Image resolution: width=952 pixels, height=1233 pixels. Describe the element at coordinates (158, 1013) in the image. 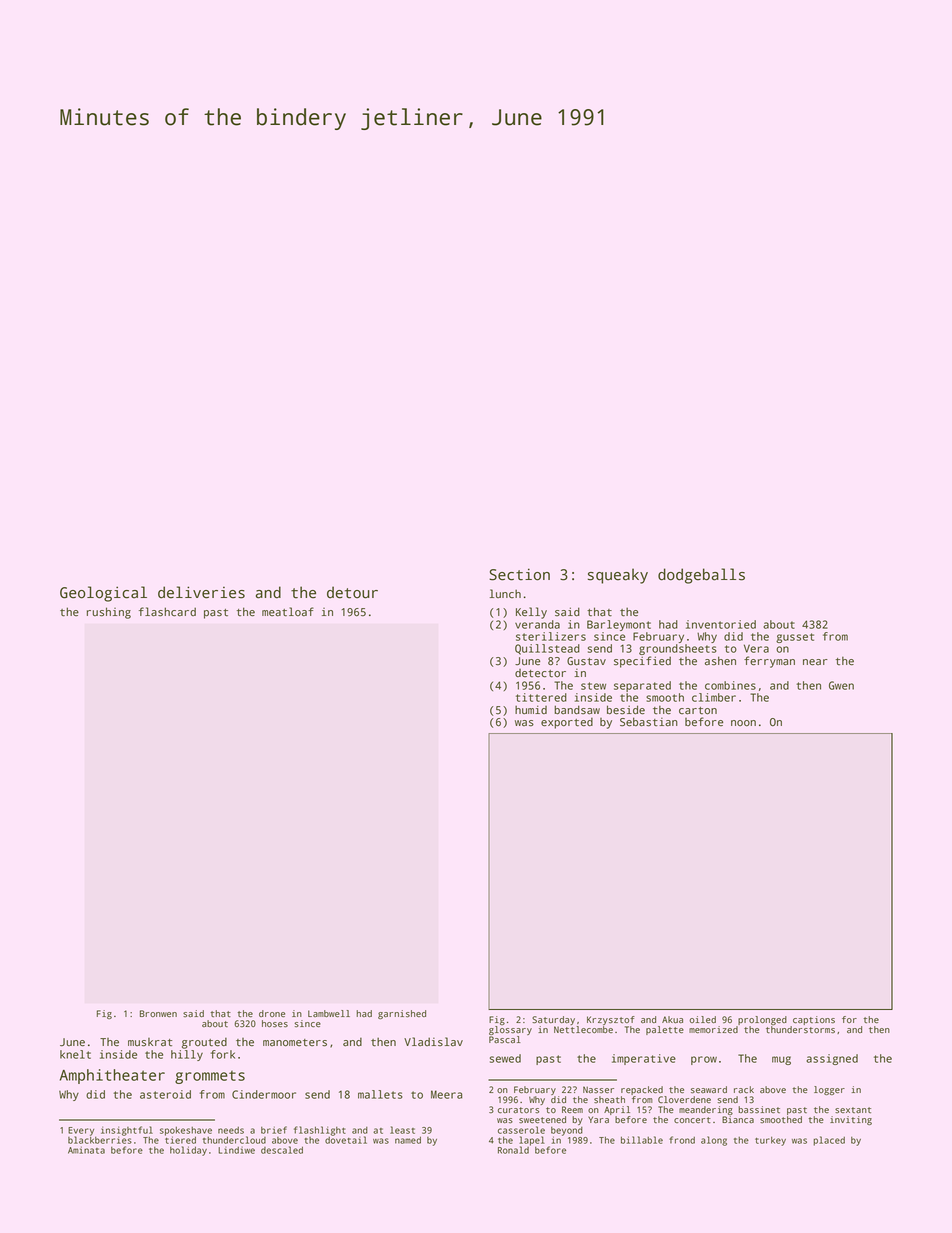

I see `Bronwen` at that location.
